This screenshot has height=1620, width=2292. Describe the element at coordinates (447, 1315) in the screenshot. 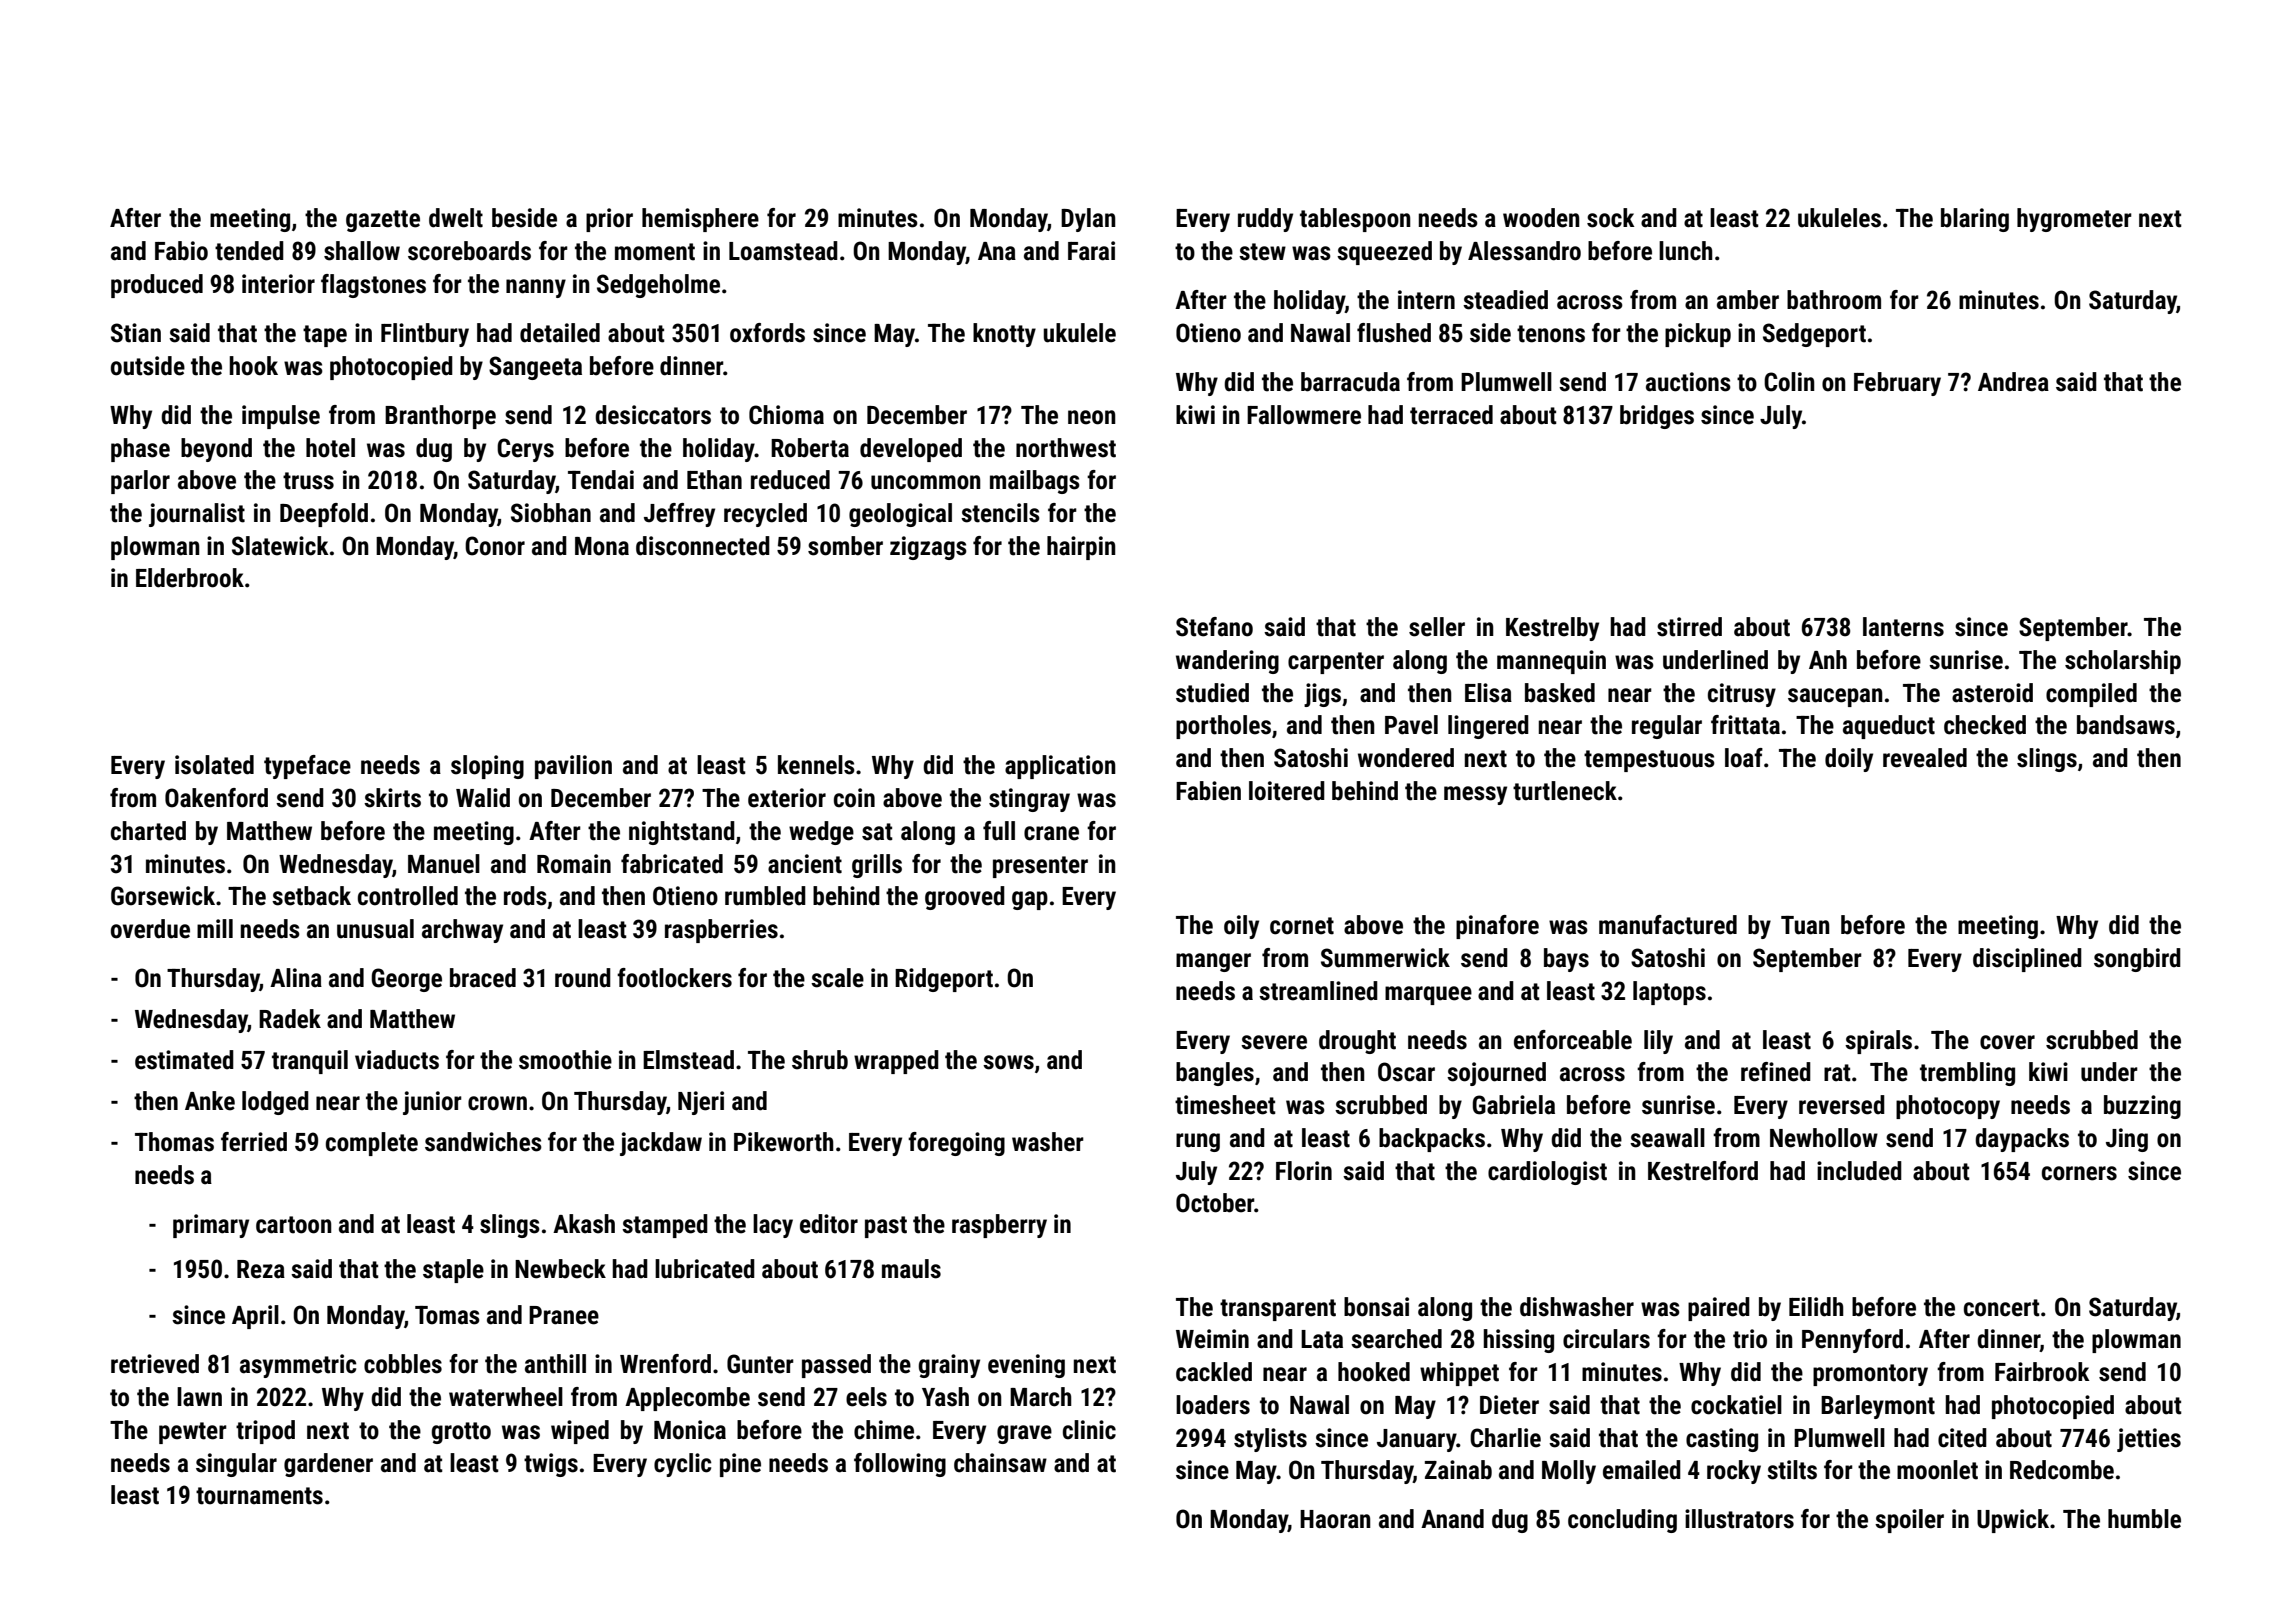

I see `Tomas` at that location.
